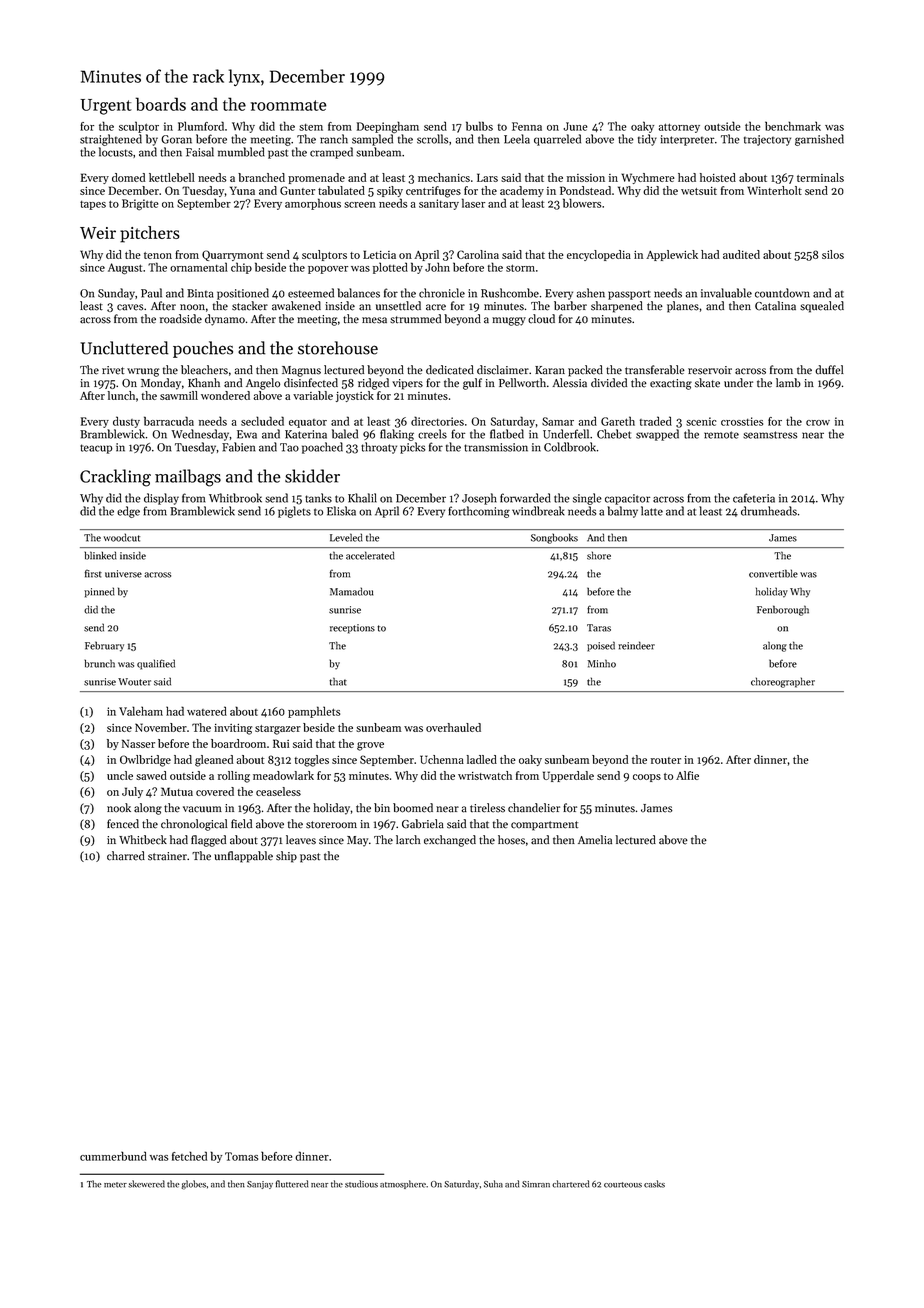 Image resolution: width=924 pixels, height=1308 pixels. Describe the element at coordinates (511, 840) in the screenshot. I see `hoses` at that location.
